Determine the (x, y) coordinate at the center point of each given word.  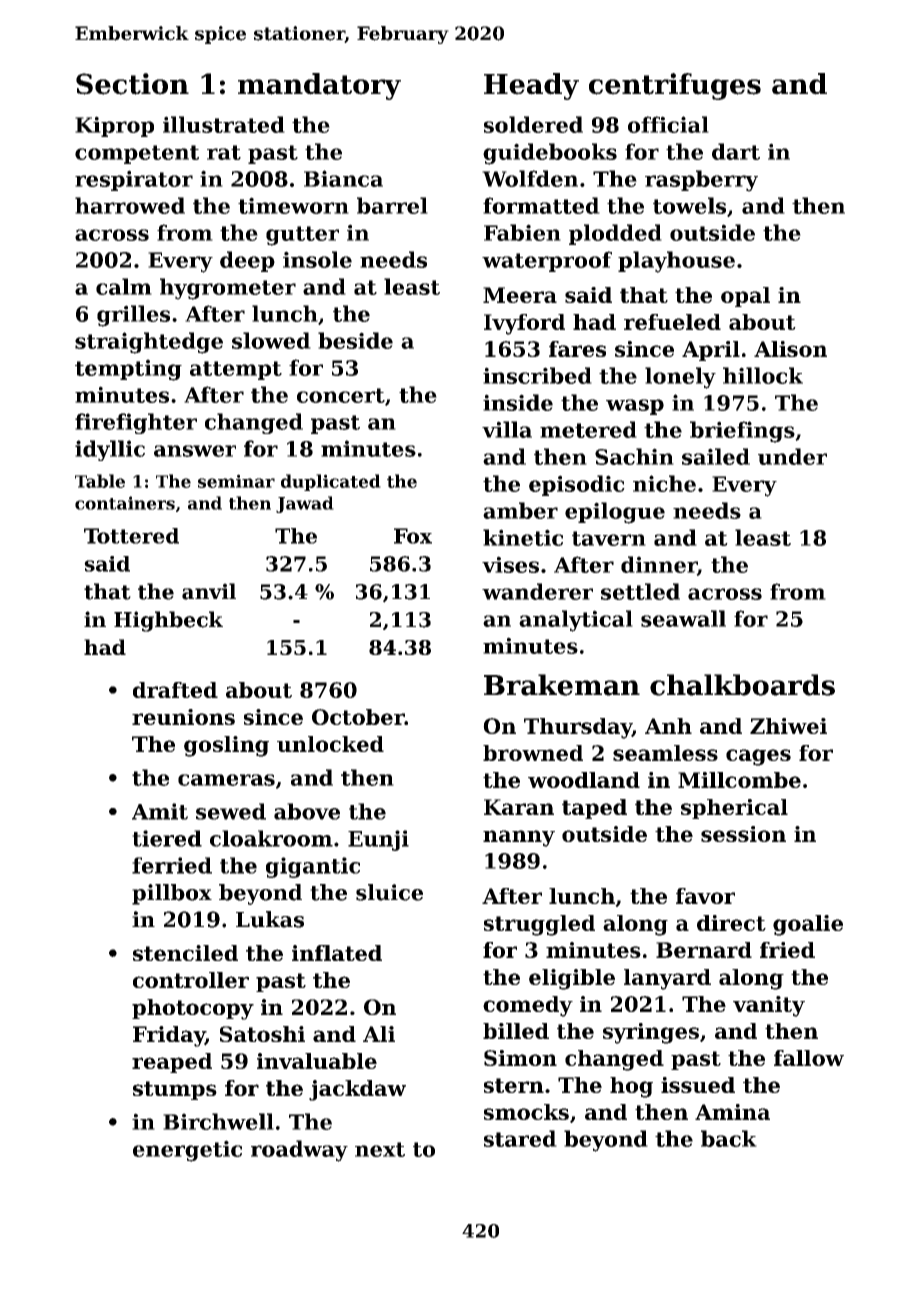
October (358, 717)
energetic (187, 1151)
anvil (209, 591)
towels (689, 205)
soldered (533, 124)
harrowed (130, 205)
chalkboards (742, 685)
